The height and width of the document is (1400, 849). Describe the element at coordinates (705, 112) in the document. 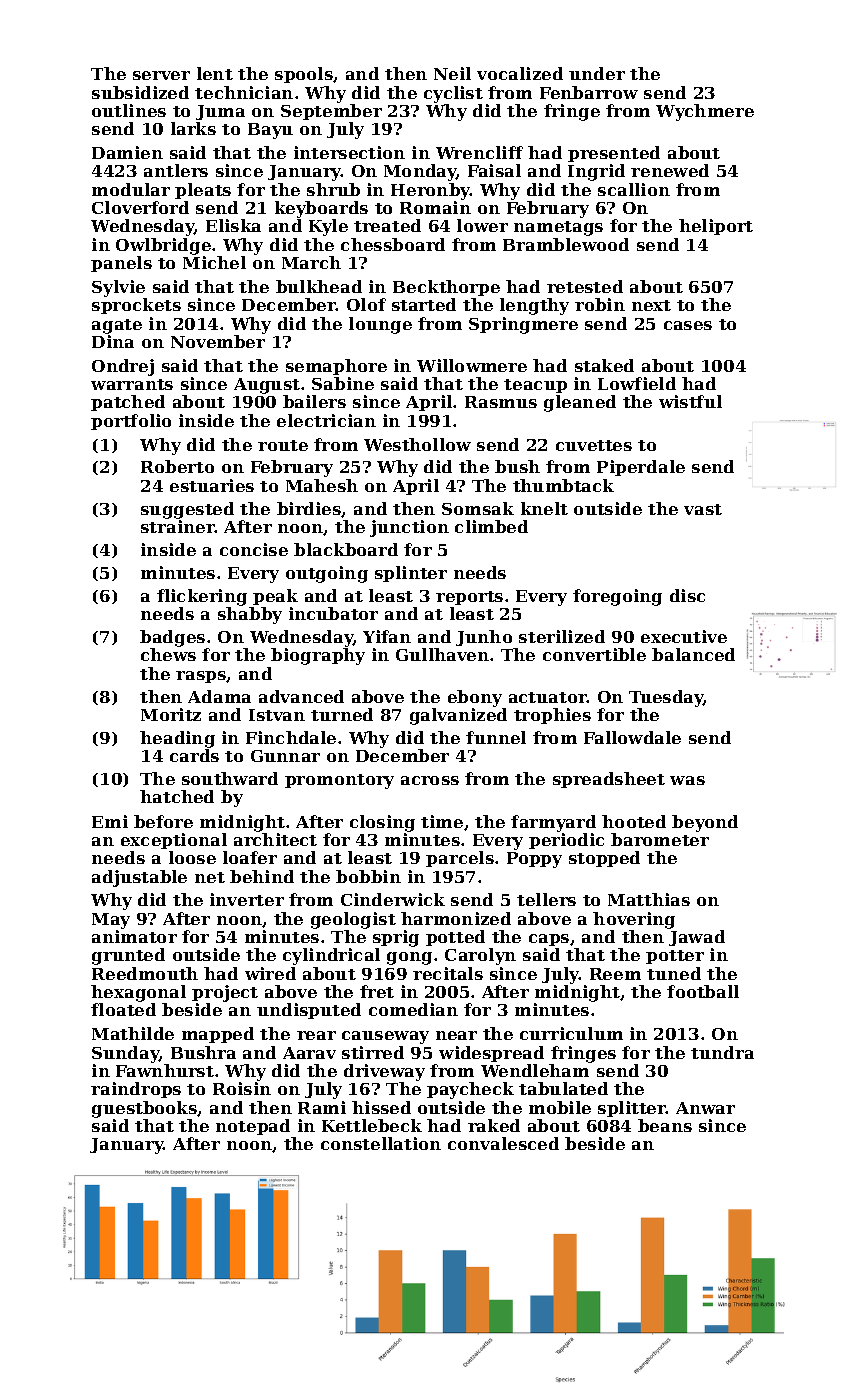

I see `Wychmere` at that location.
